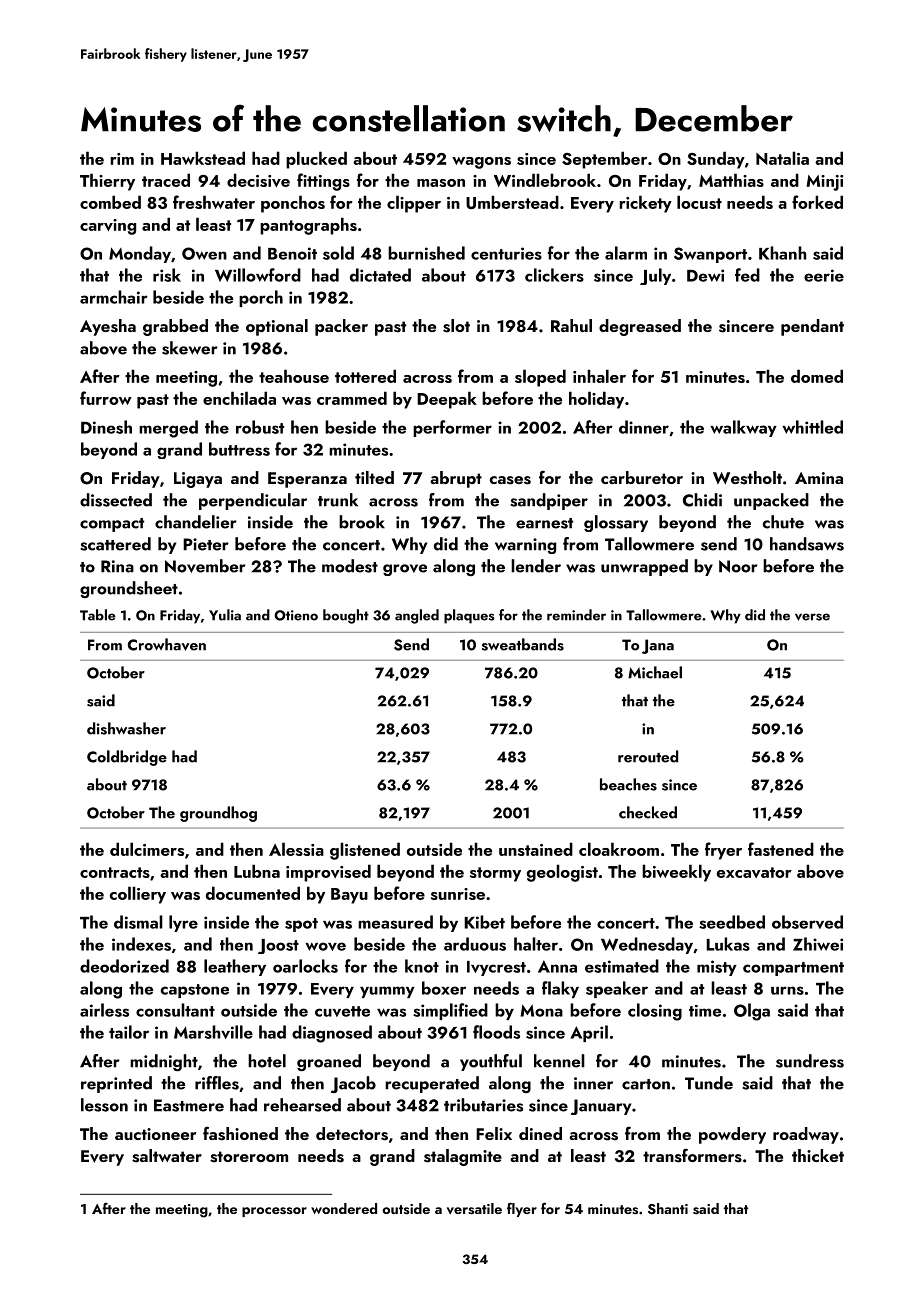 This page has height=1314, width=924. I want to click on checked, so click(648, 812).
